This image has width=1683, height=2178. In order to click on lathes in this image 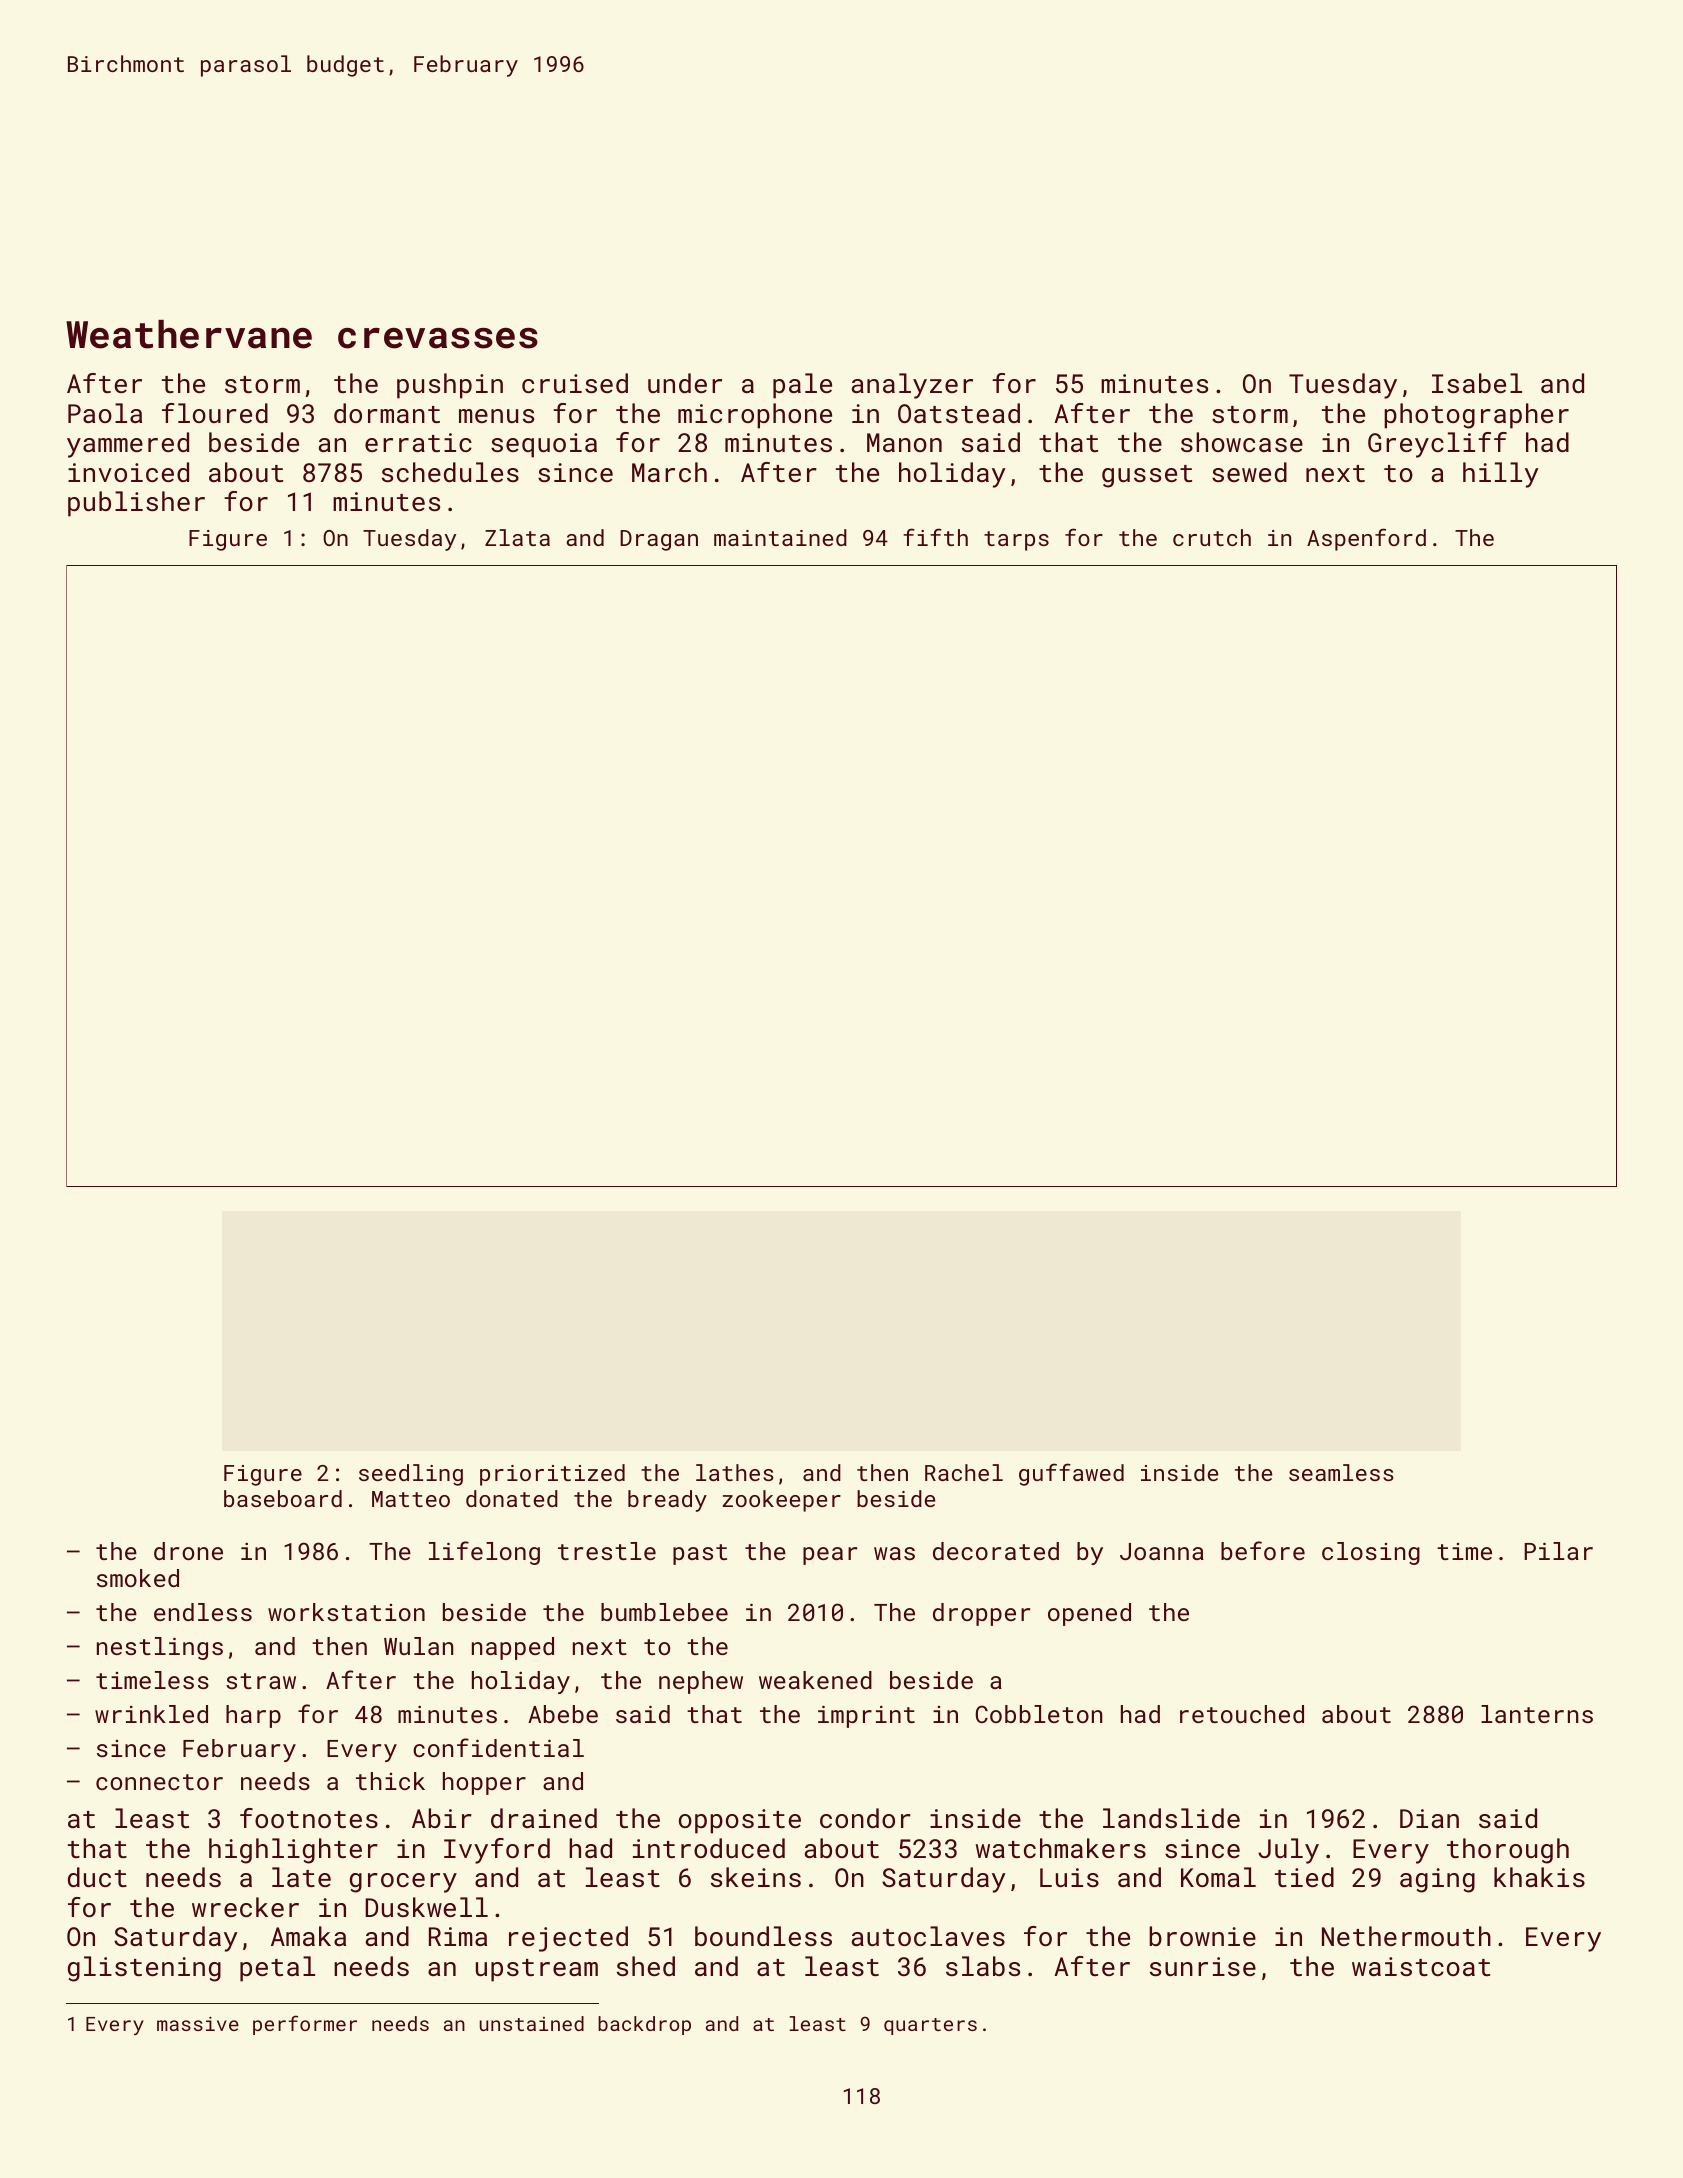, I will do `click(735, 1472)`.
